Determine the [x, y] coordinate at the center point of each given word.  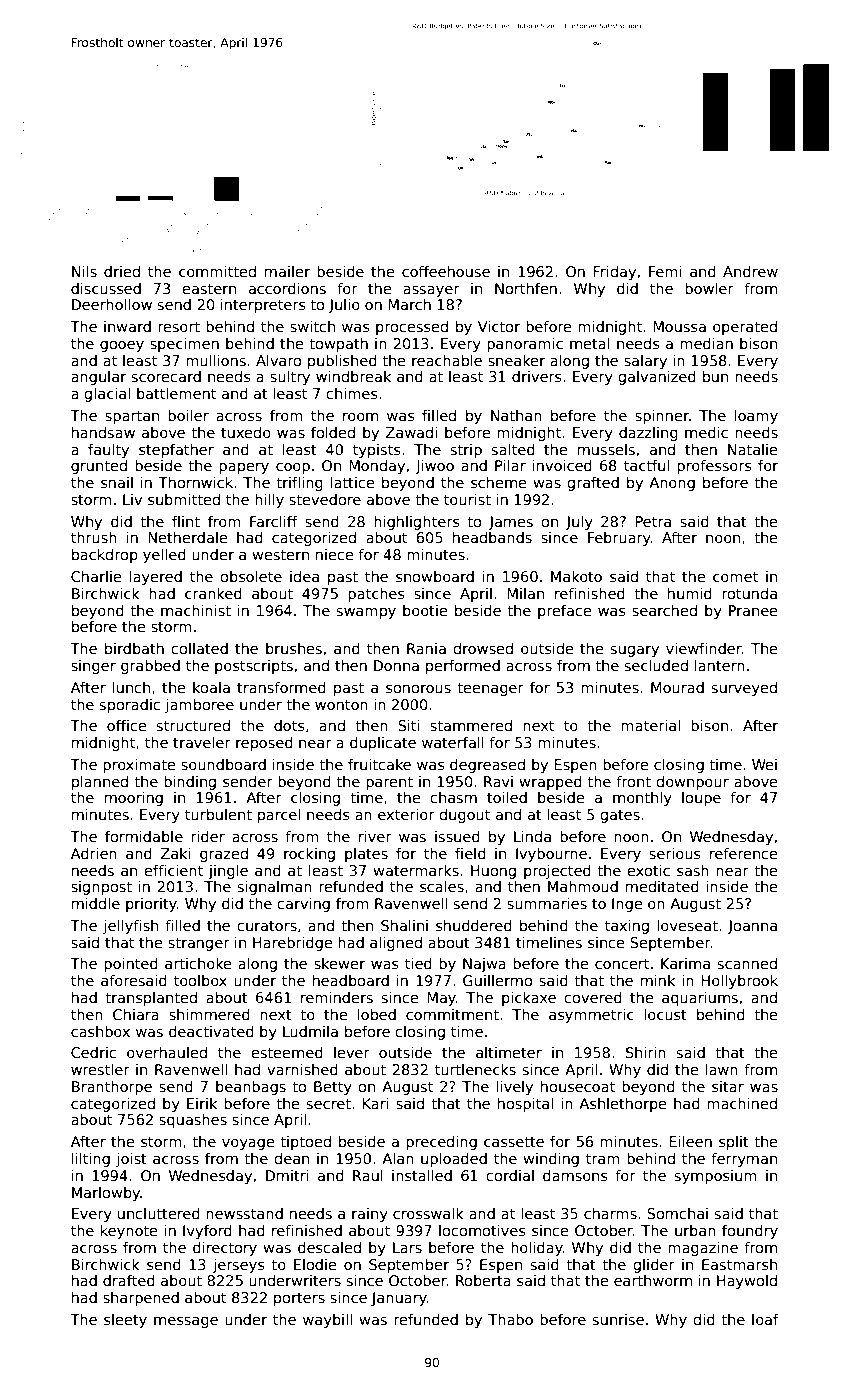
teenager [490, 689]
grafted [593, 484]
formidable [144, 836]
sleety [125, 1321]
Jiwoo [434, 467]
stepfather [176, 451]
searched [664, 610]
